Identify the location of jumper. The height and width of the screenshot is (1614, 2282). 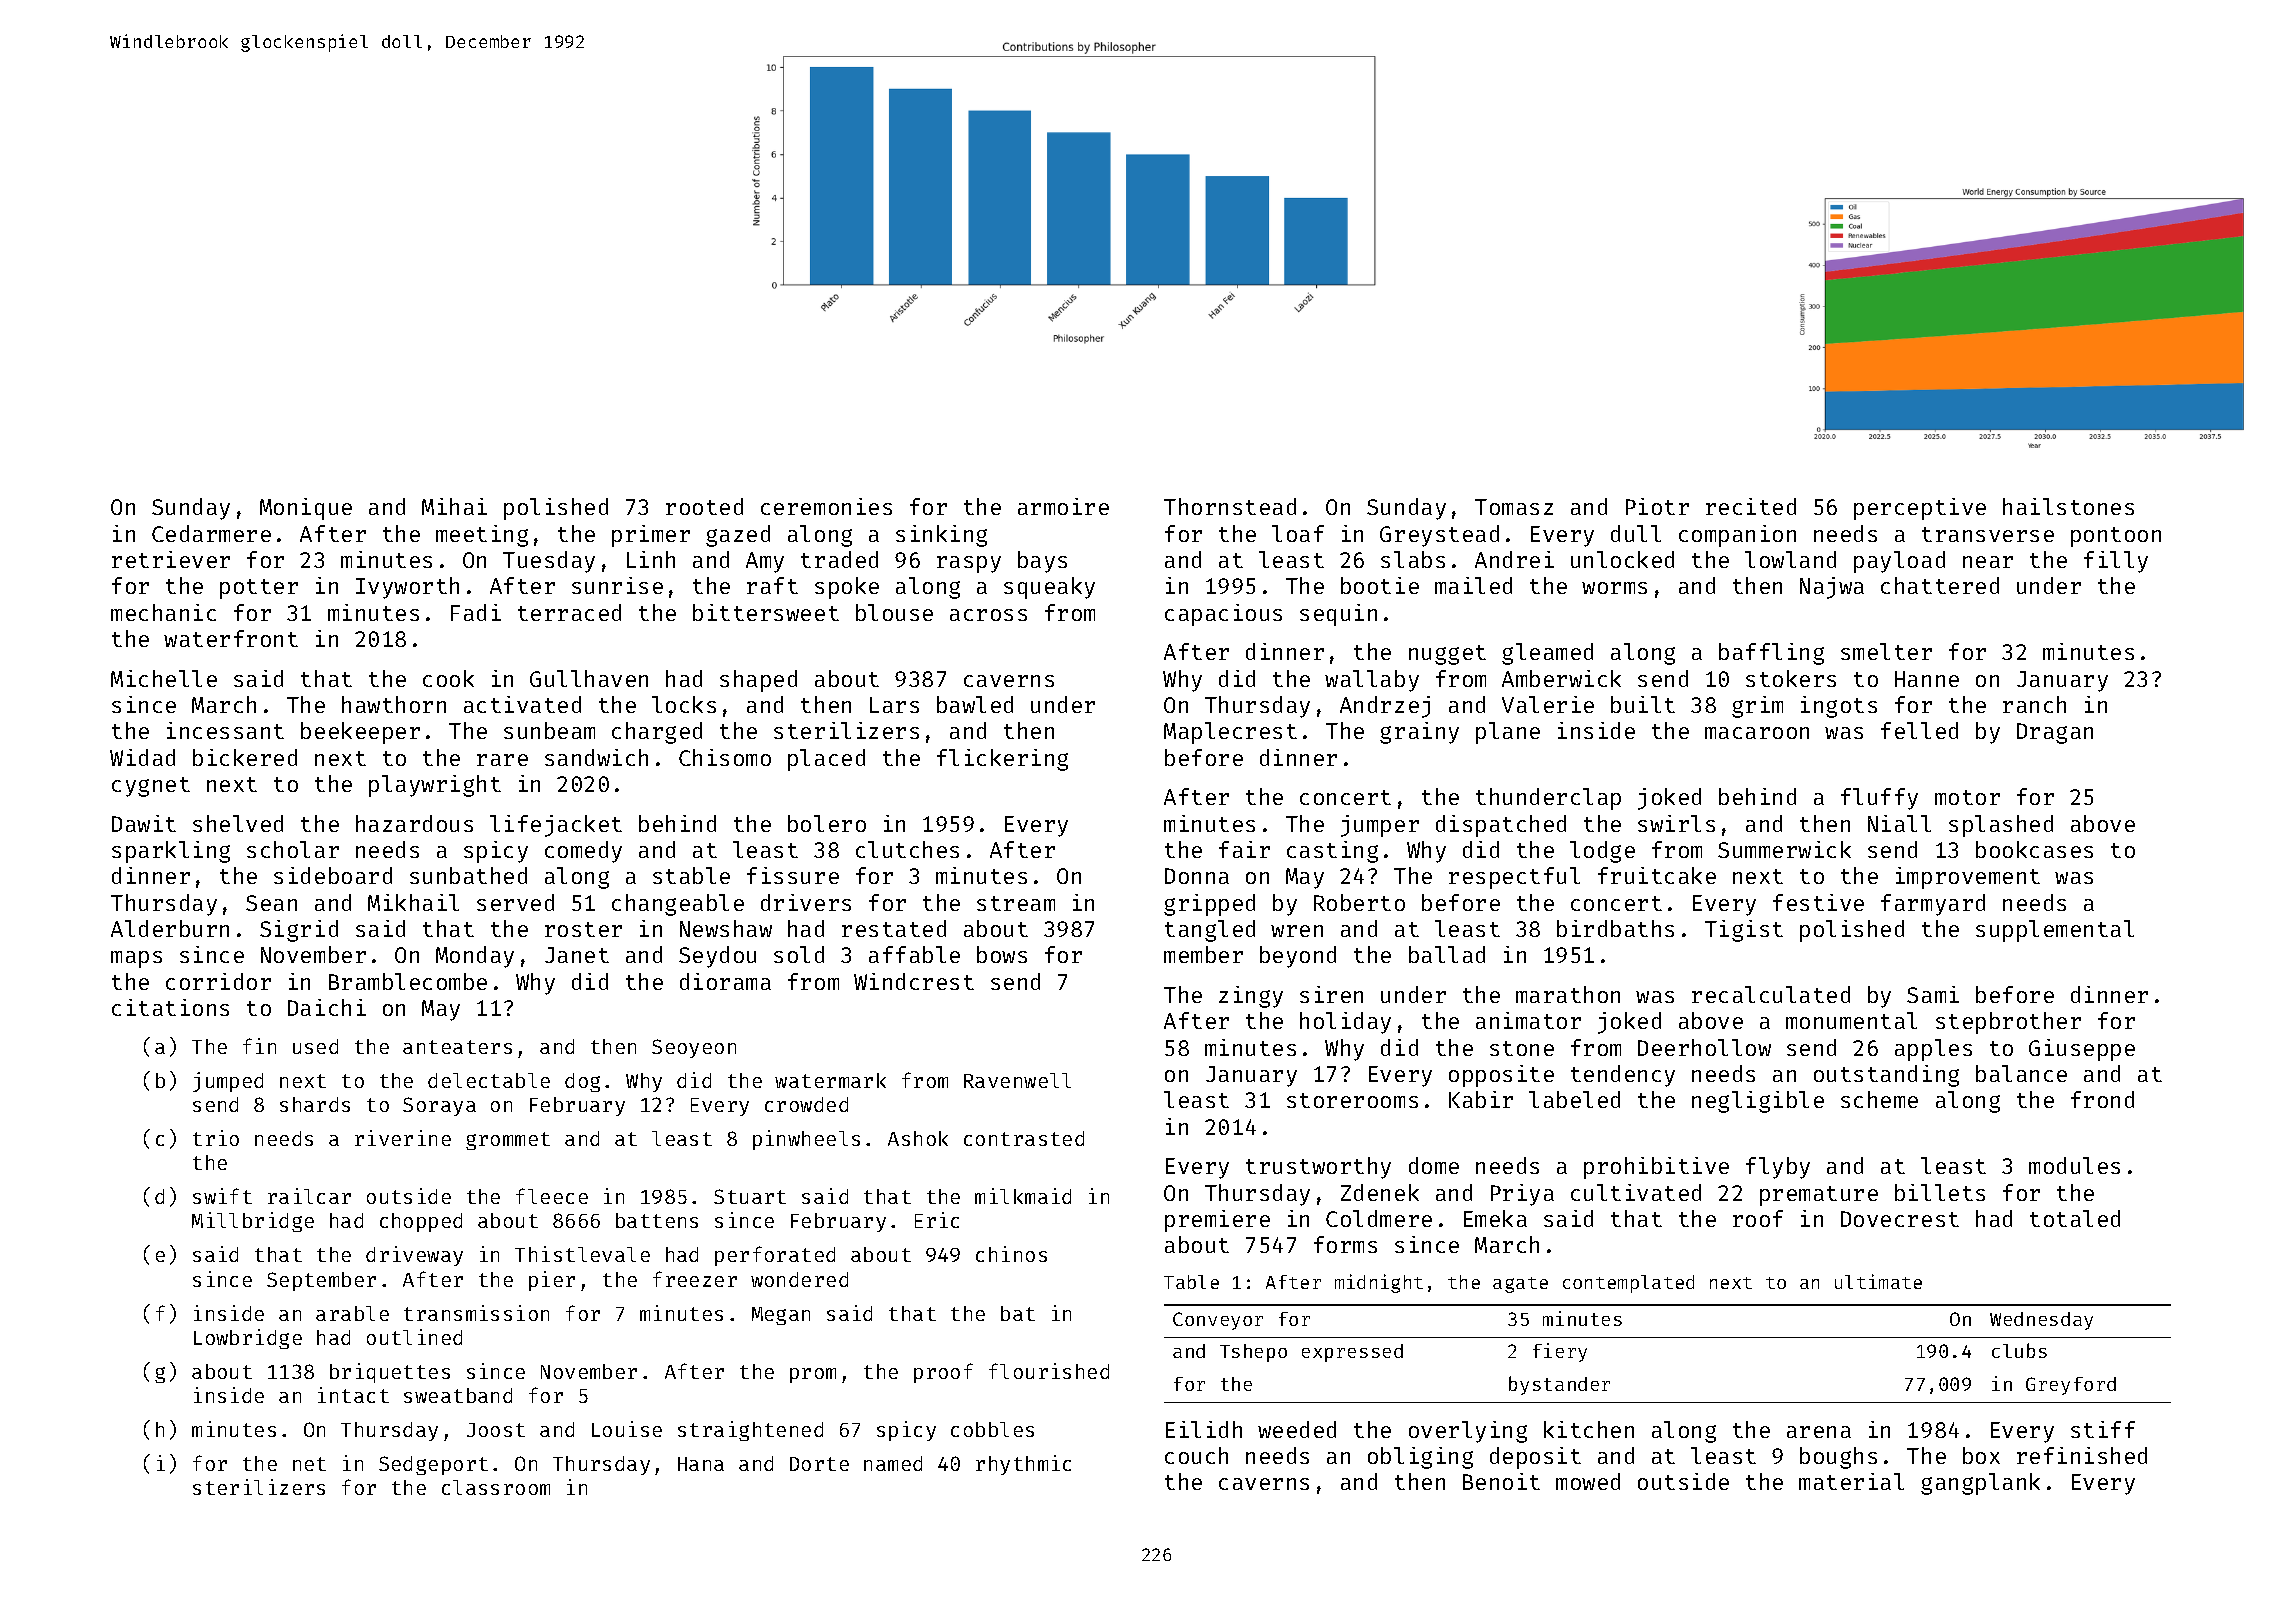
(1380, 826).
